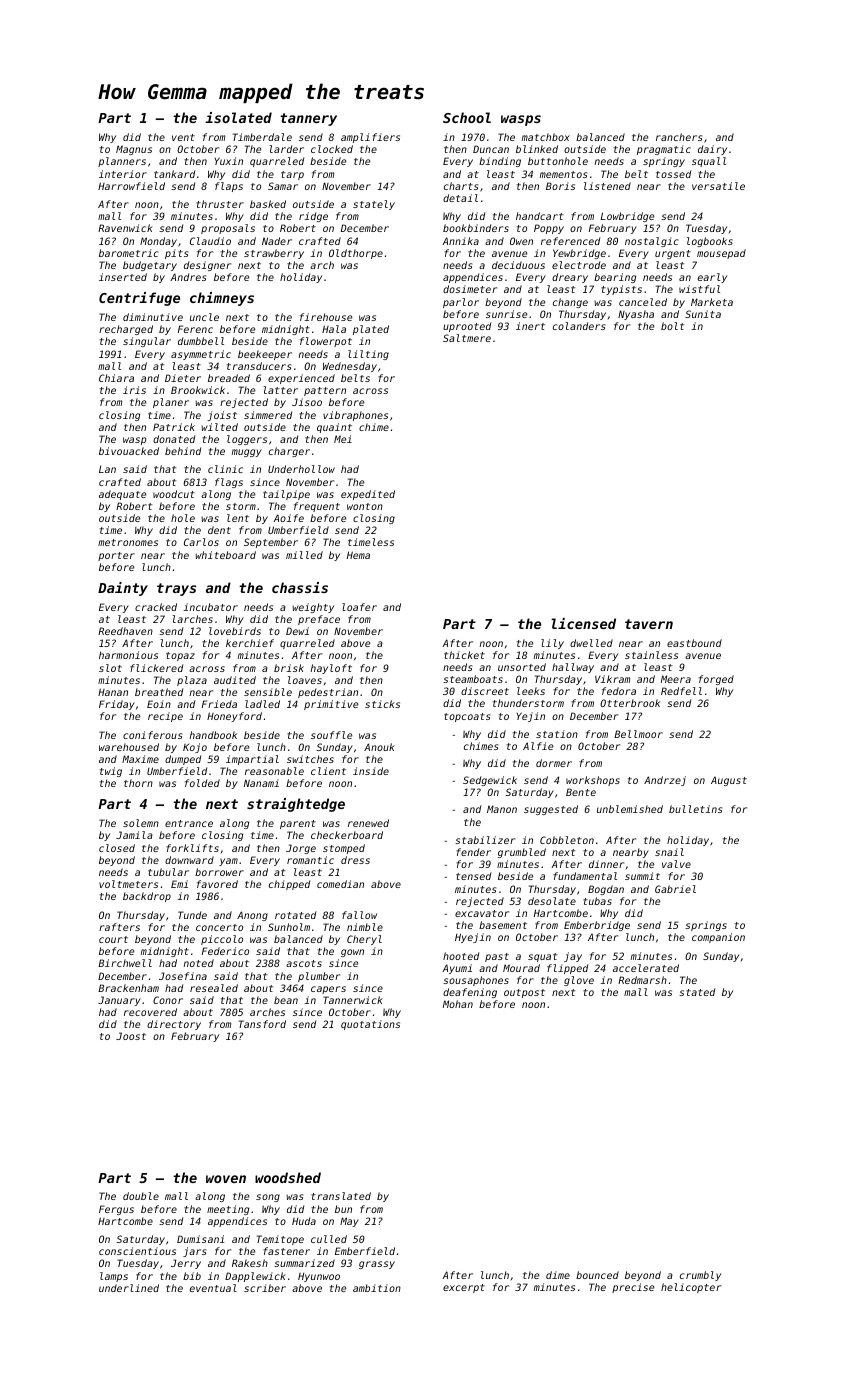  I want to click on bolt, so click(672, 326).
